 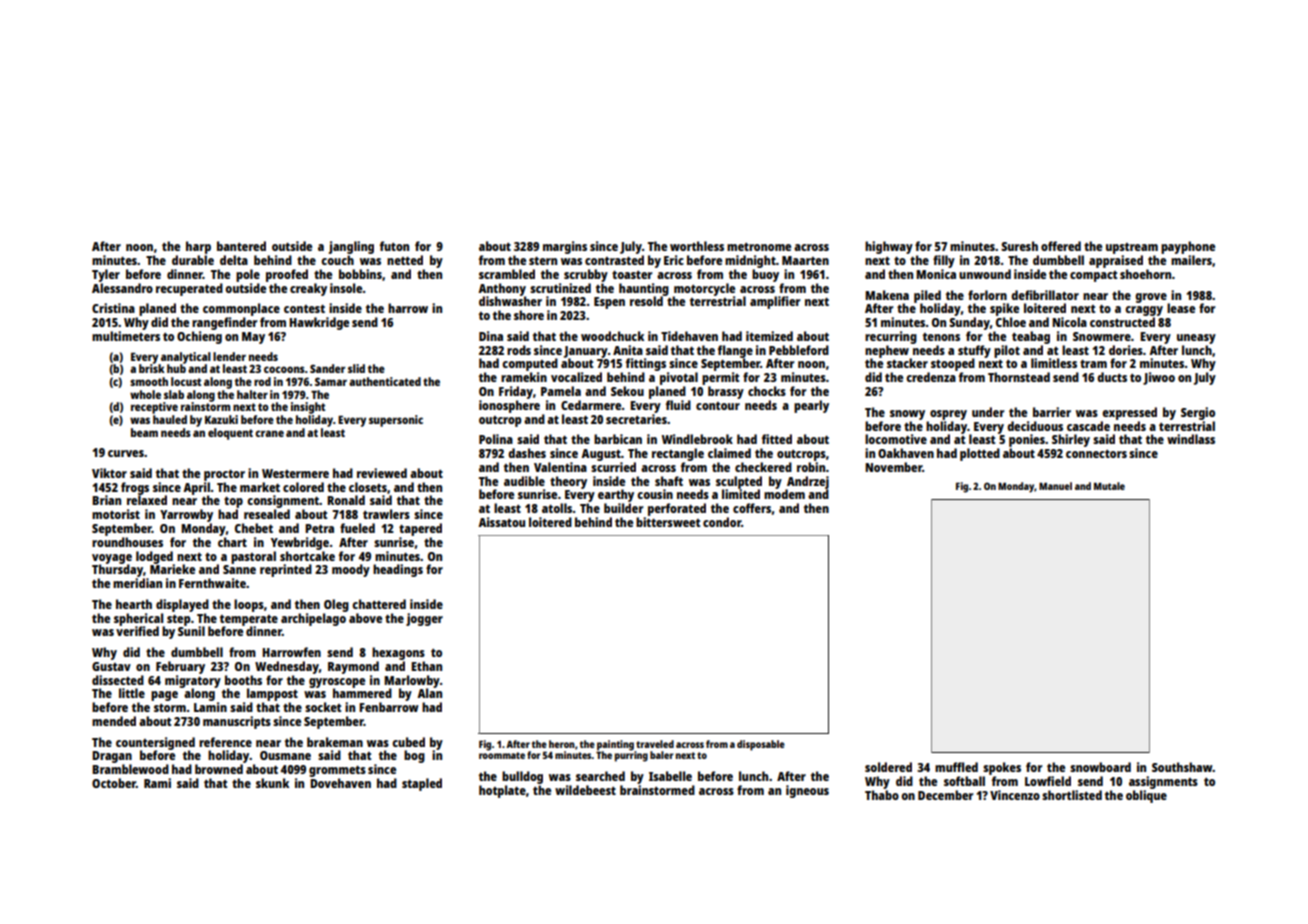 What do you see at coordinates (114, 783) in the document?
I see `October` at bounding box center [114, 783].
